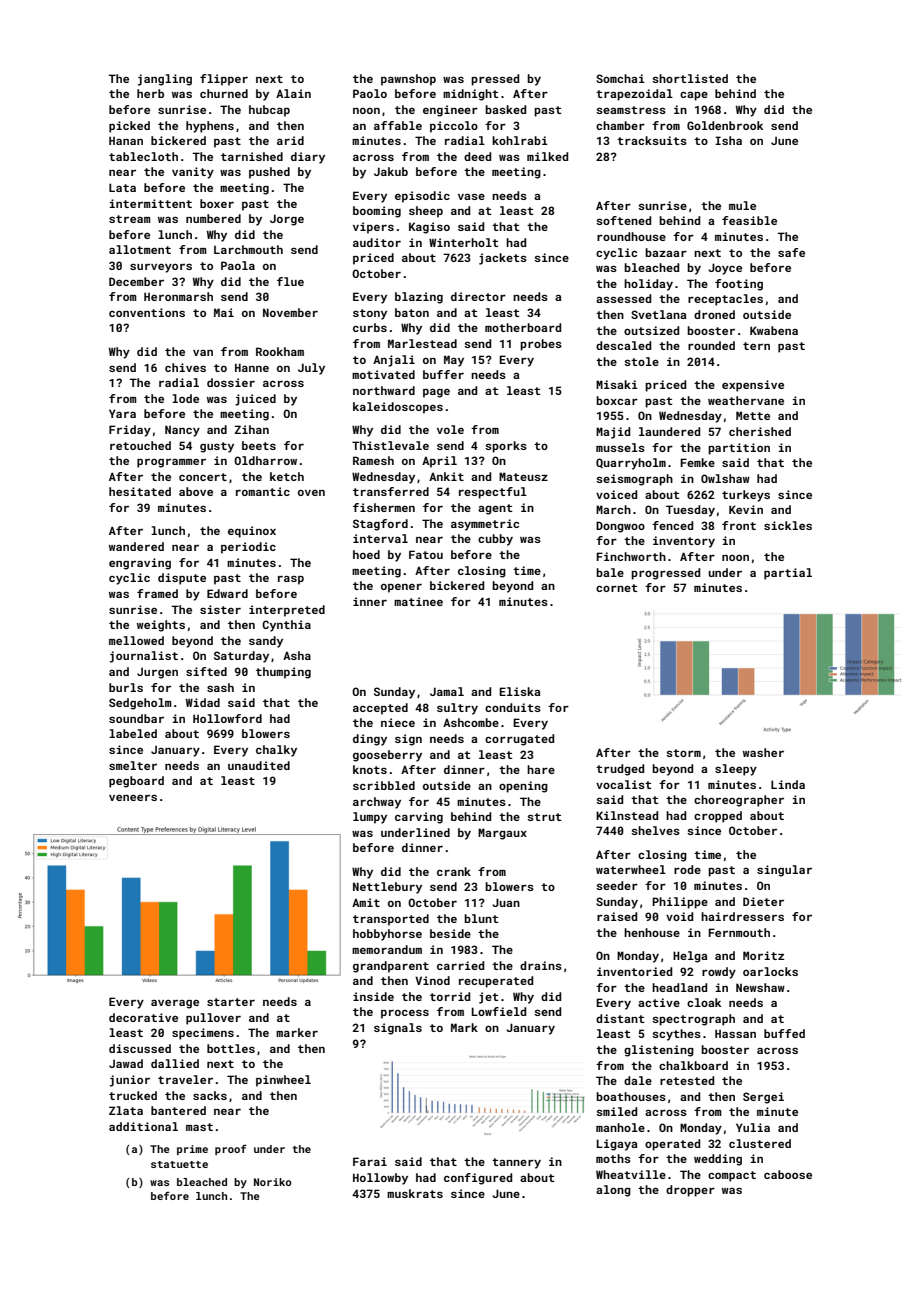  What do you see at coordinates (252, 367) in the screenshot?
I see `Hanne` at bounding box center [252, 367].
